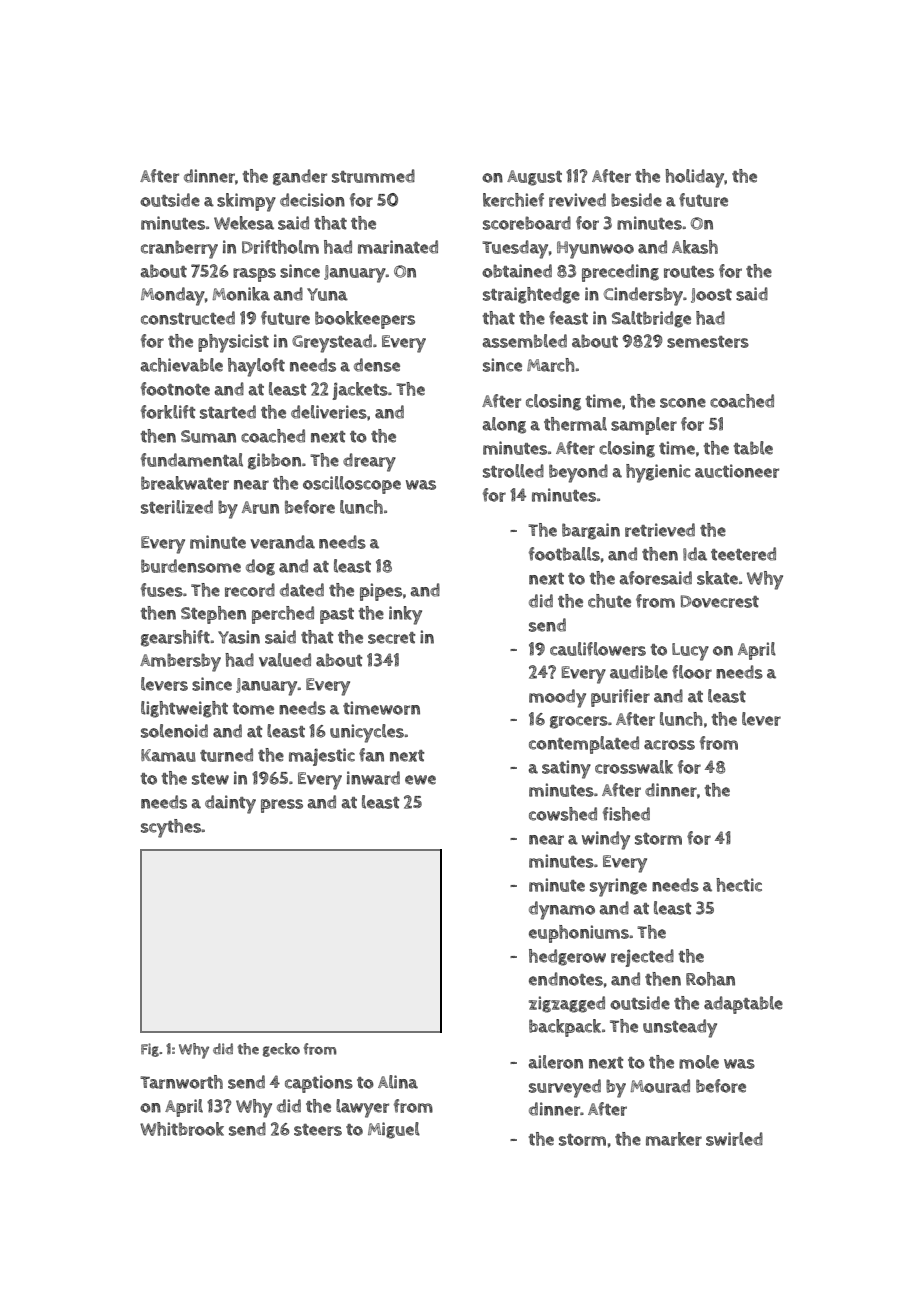  What do you see at coordinates (708, 342) in the screenshot?
I see `semesters` at bounding box center [708, 342].
